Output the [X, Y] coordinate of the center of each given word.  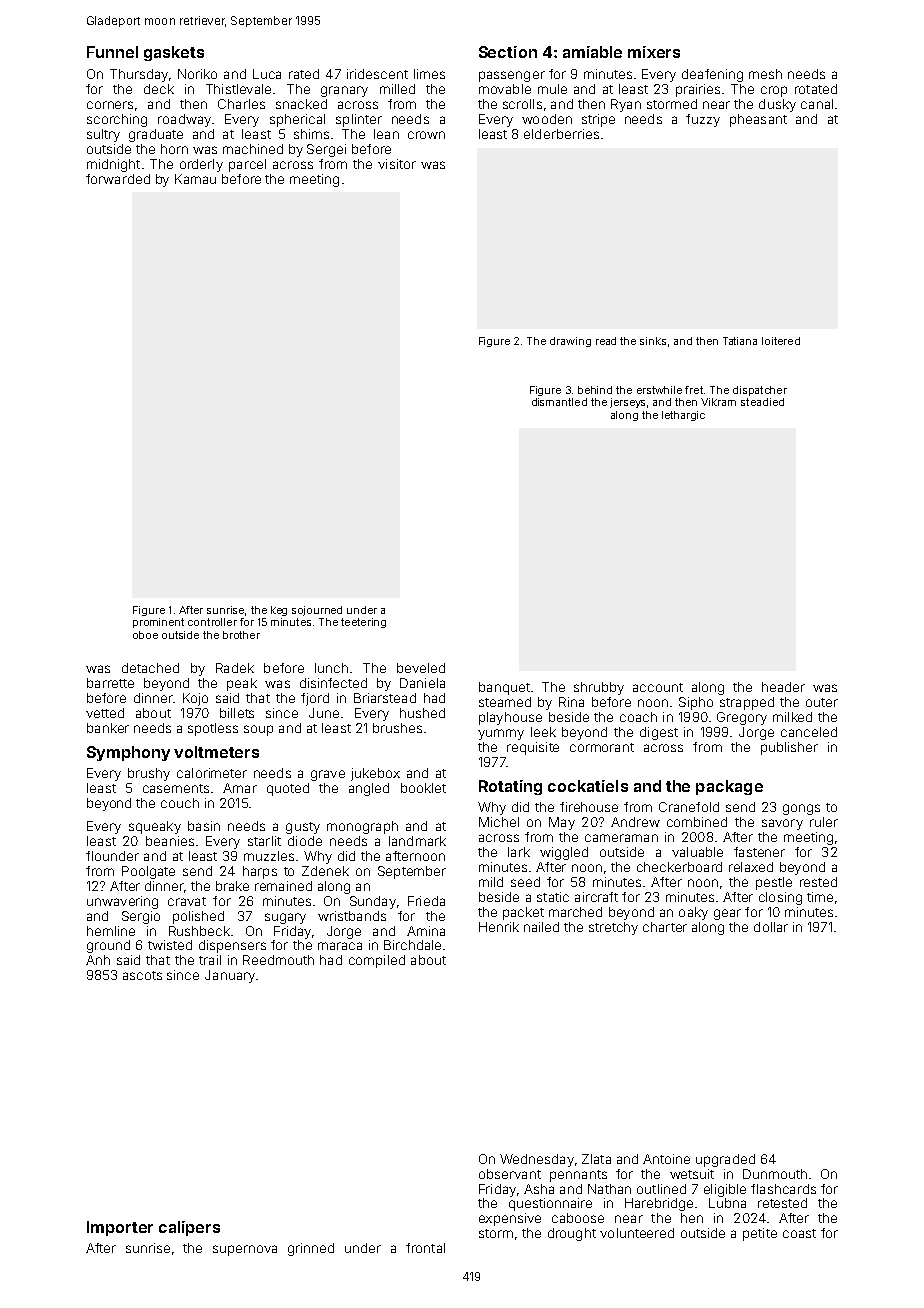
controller [212, 622]
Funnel [112, 52]
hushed [422, 713]
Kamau [195, 179]
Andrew [635, 822]
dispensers [232, 946]
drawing [570, 342]
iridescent [377, 74]
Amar [240, 788]
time [820, 897]
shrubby [599, 688]
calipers [189, 1228]
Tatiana [740, 341]
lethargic [683, 416]
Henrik [499, 927]
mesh [765, 74]
